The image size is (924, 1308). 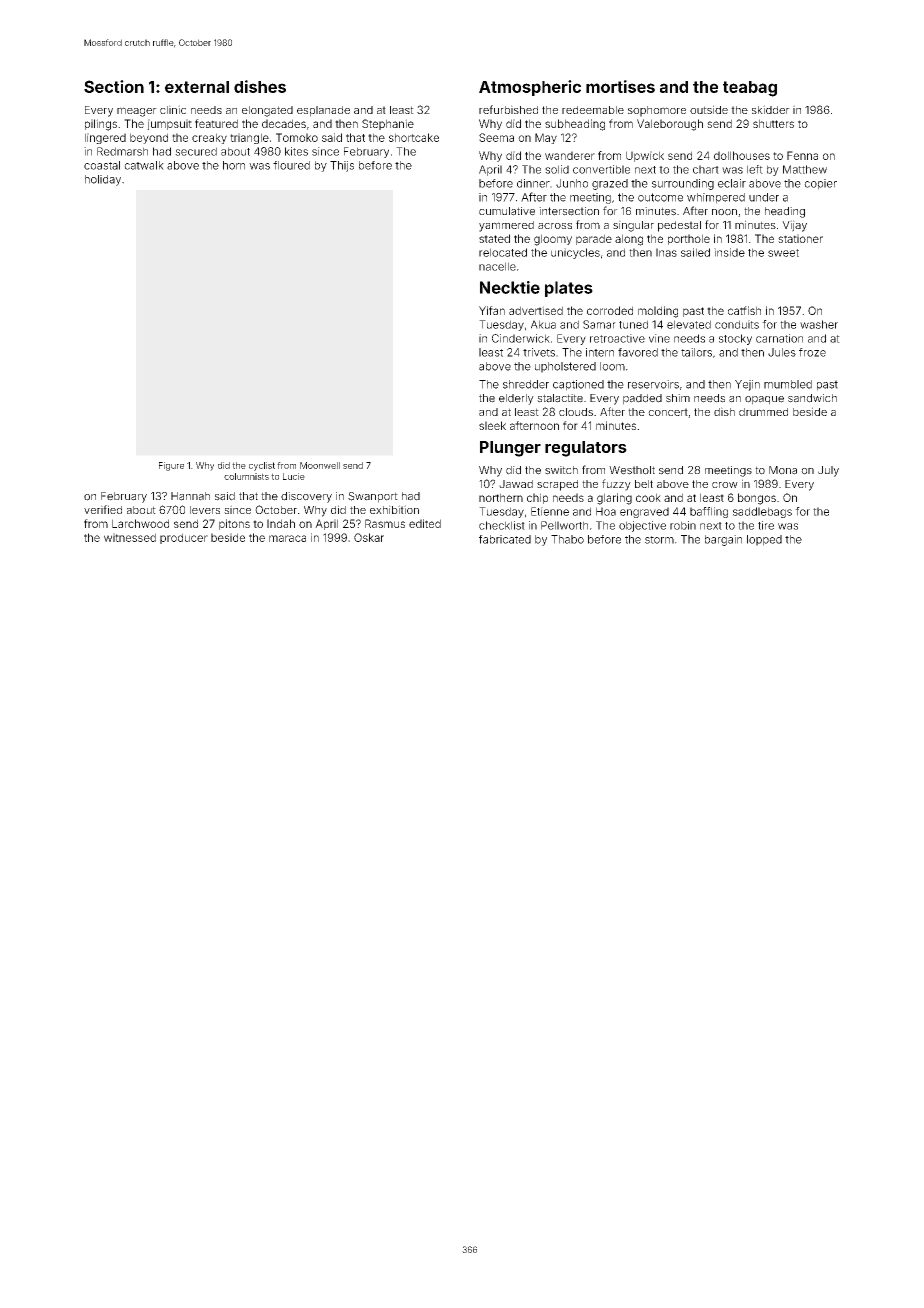 What do you see at coordinates (742, 155) in the screenshot?
I see `dollhouses` at bounding box center [742, 155].
